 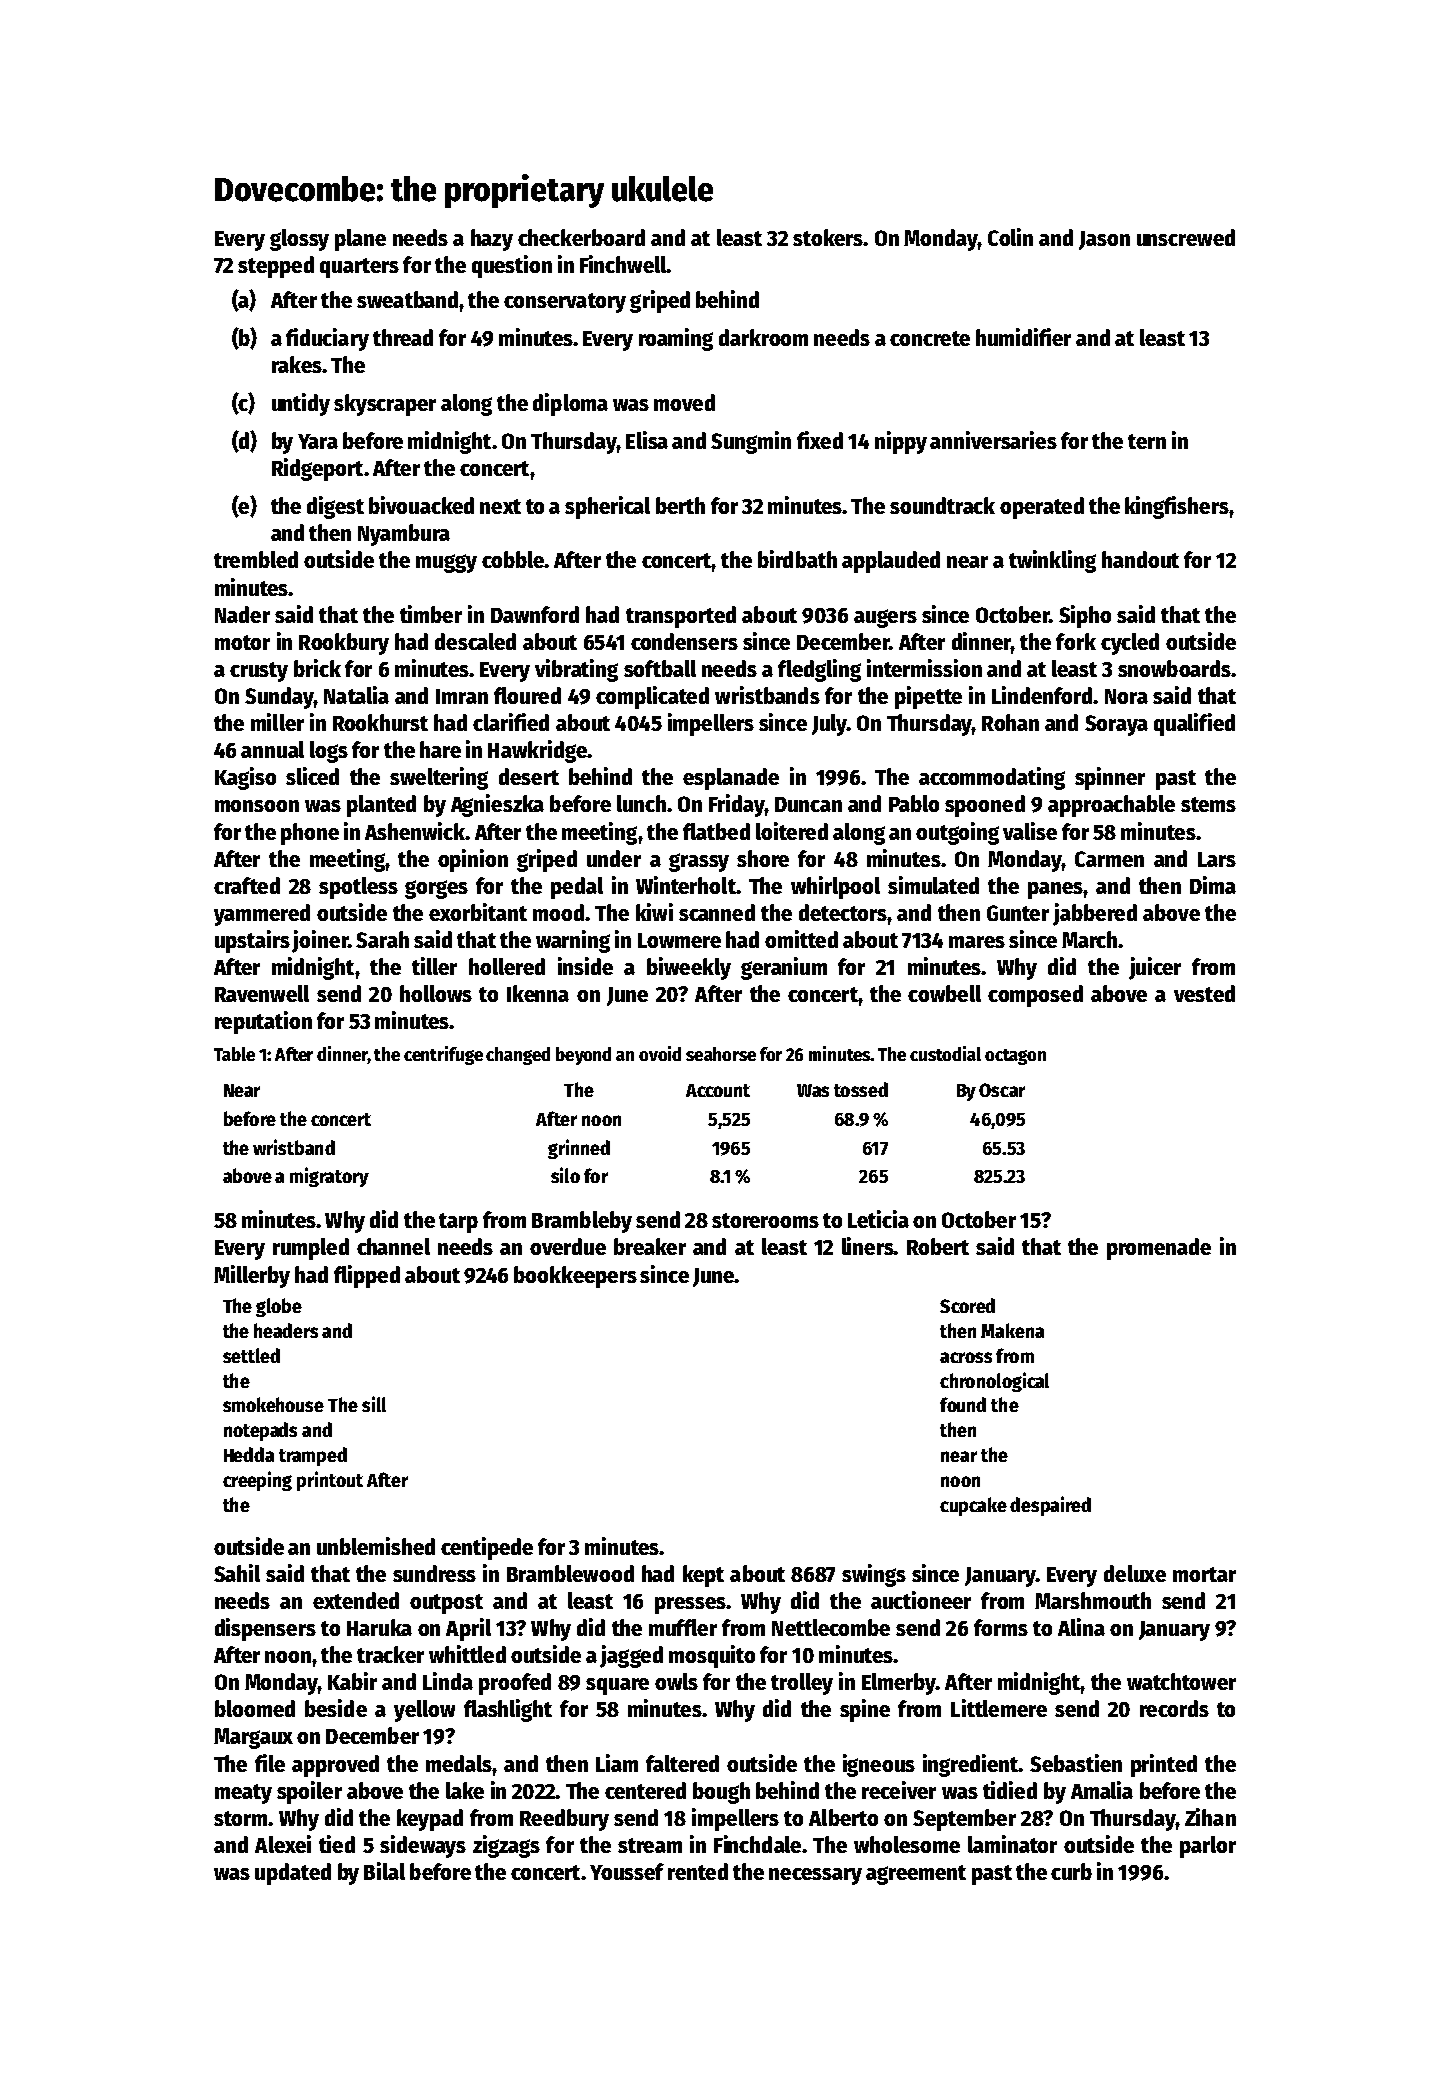 What do you see at coordinates (1159, 1249) in the document?
I see `promenade` at bounding box center [1159, 1249].
